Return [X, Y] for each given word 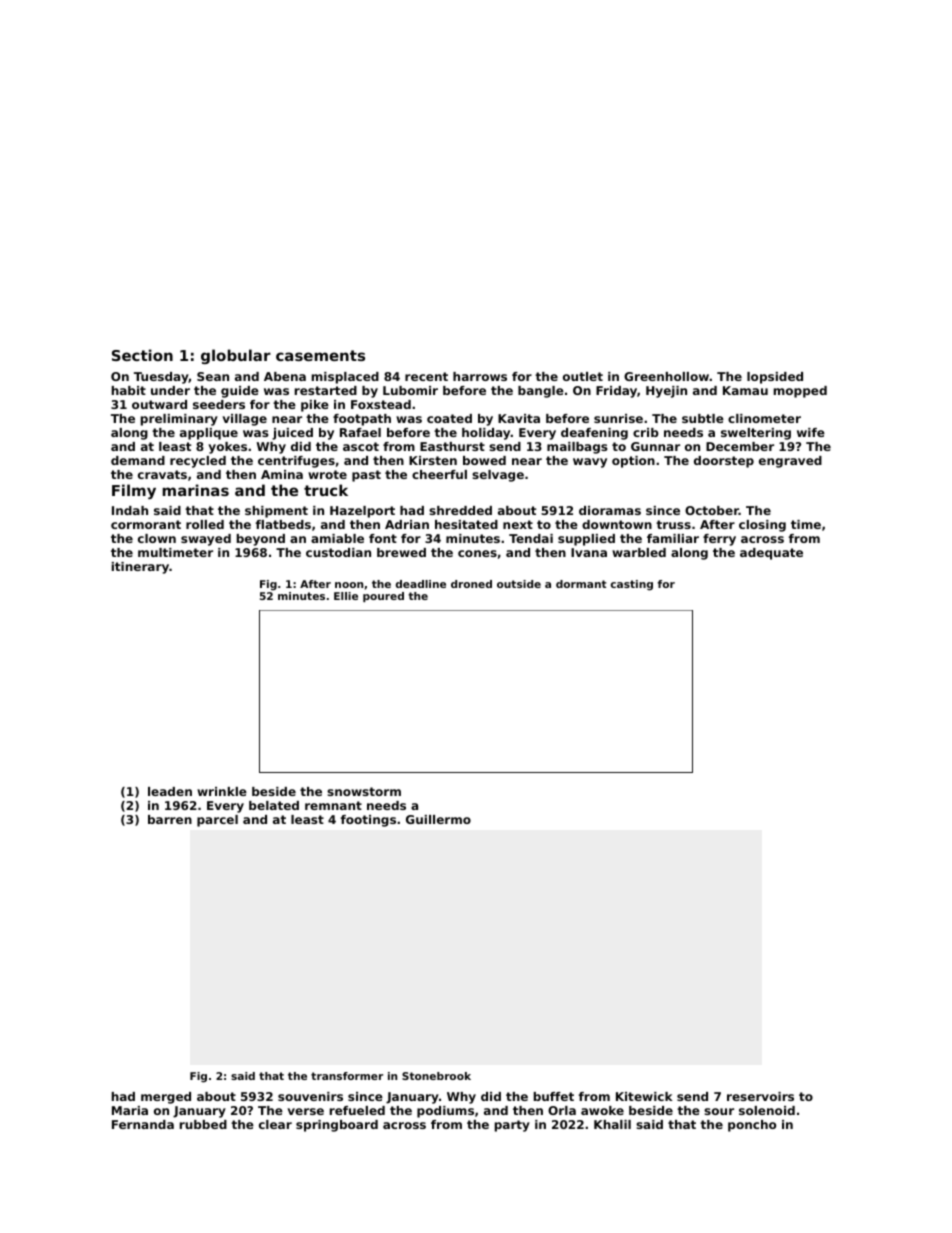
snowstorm [364, 791]
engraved [790, 462]
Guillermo [438, 819]
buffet [554, 1096]
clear [275, 1124]
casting [632, 585]
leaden [170, 791]
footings [368, 821]
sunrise [618, 418]
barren [170, 819]
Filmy [134, 491]
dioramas [610, 510]
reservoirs [760, 1096]
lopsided [775, 378]
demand [138, 460]
